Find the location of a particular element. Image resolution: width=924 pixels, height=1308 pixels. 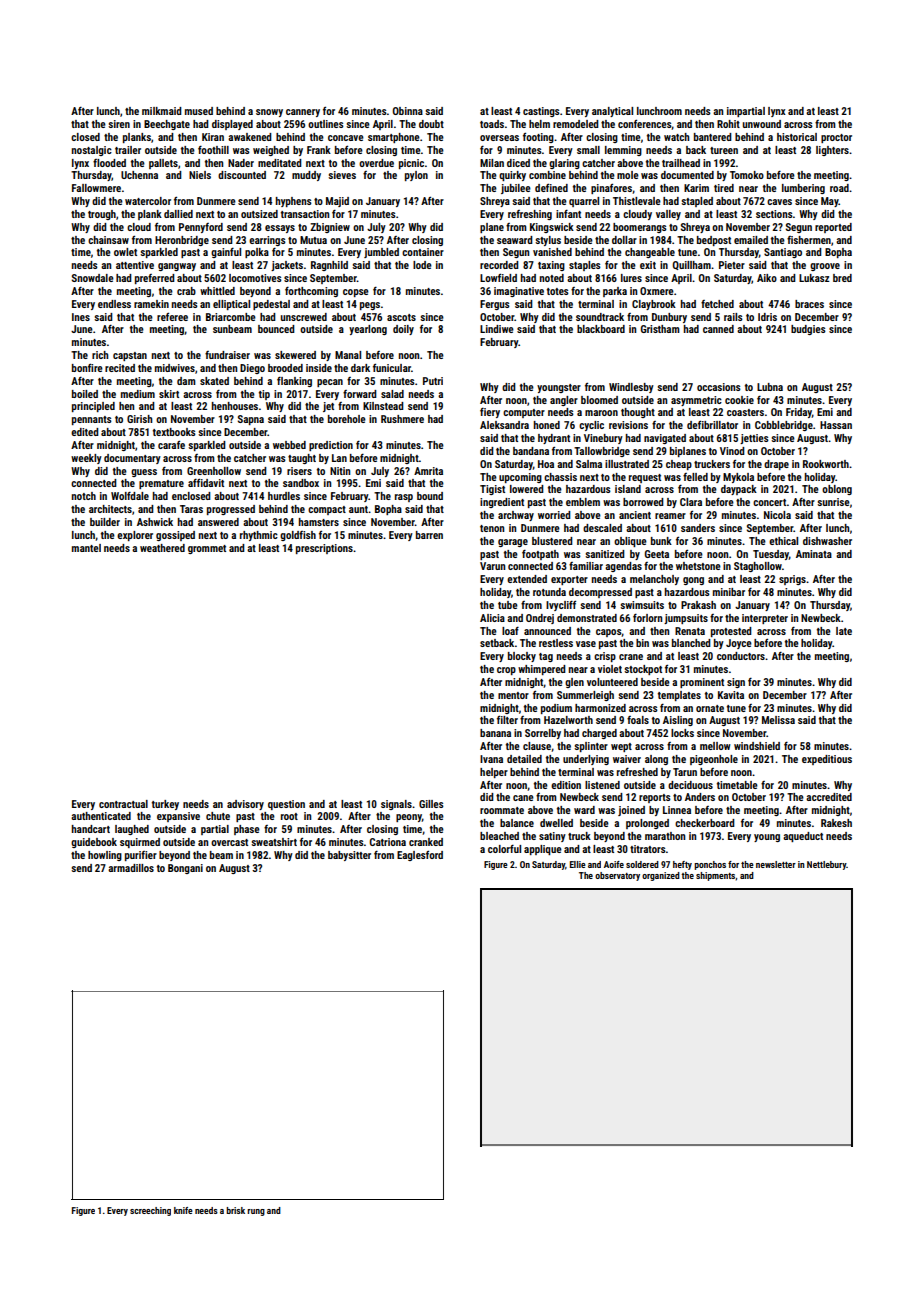

howling is located at coordinates (105, 856).
